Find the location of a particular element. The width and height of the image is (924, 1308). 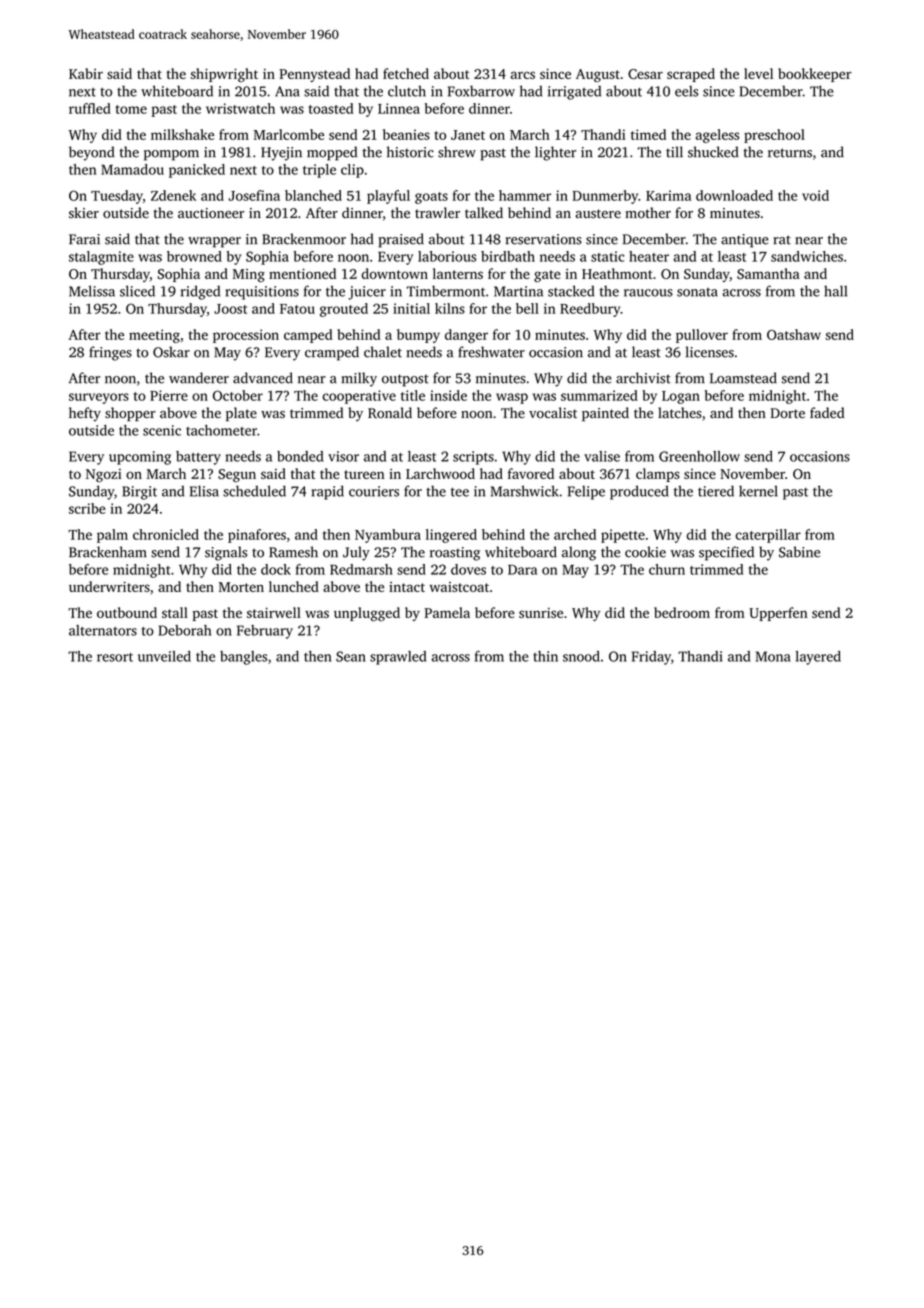

intact is located at coordinates (407, 587).
